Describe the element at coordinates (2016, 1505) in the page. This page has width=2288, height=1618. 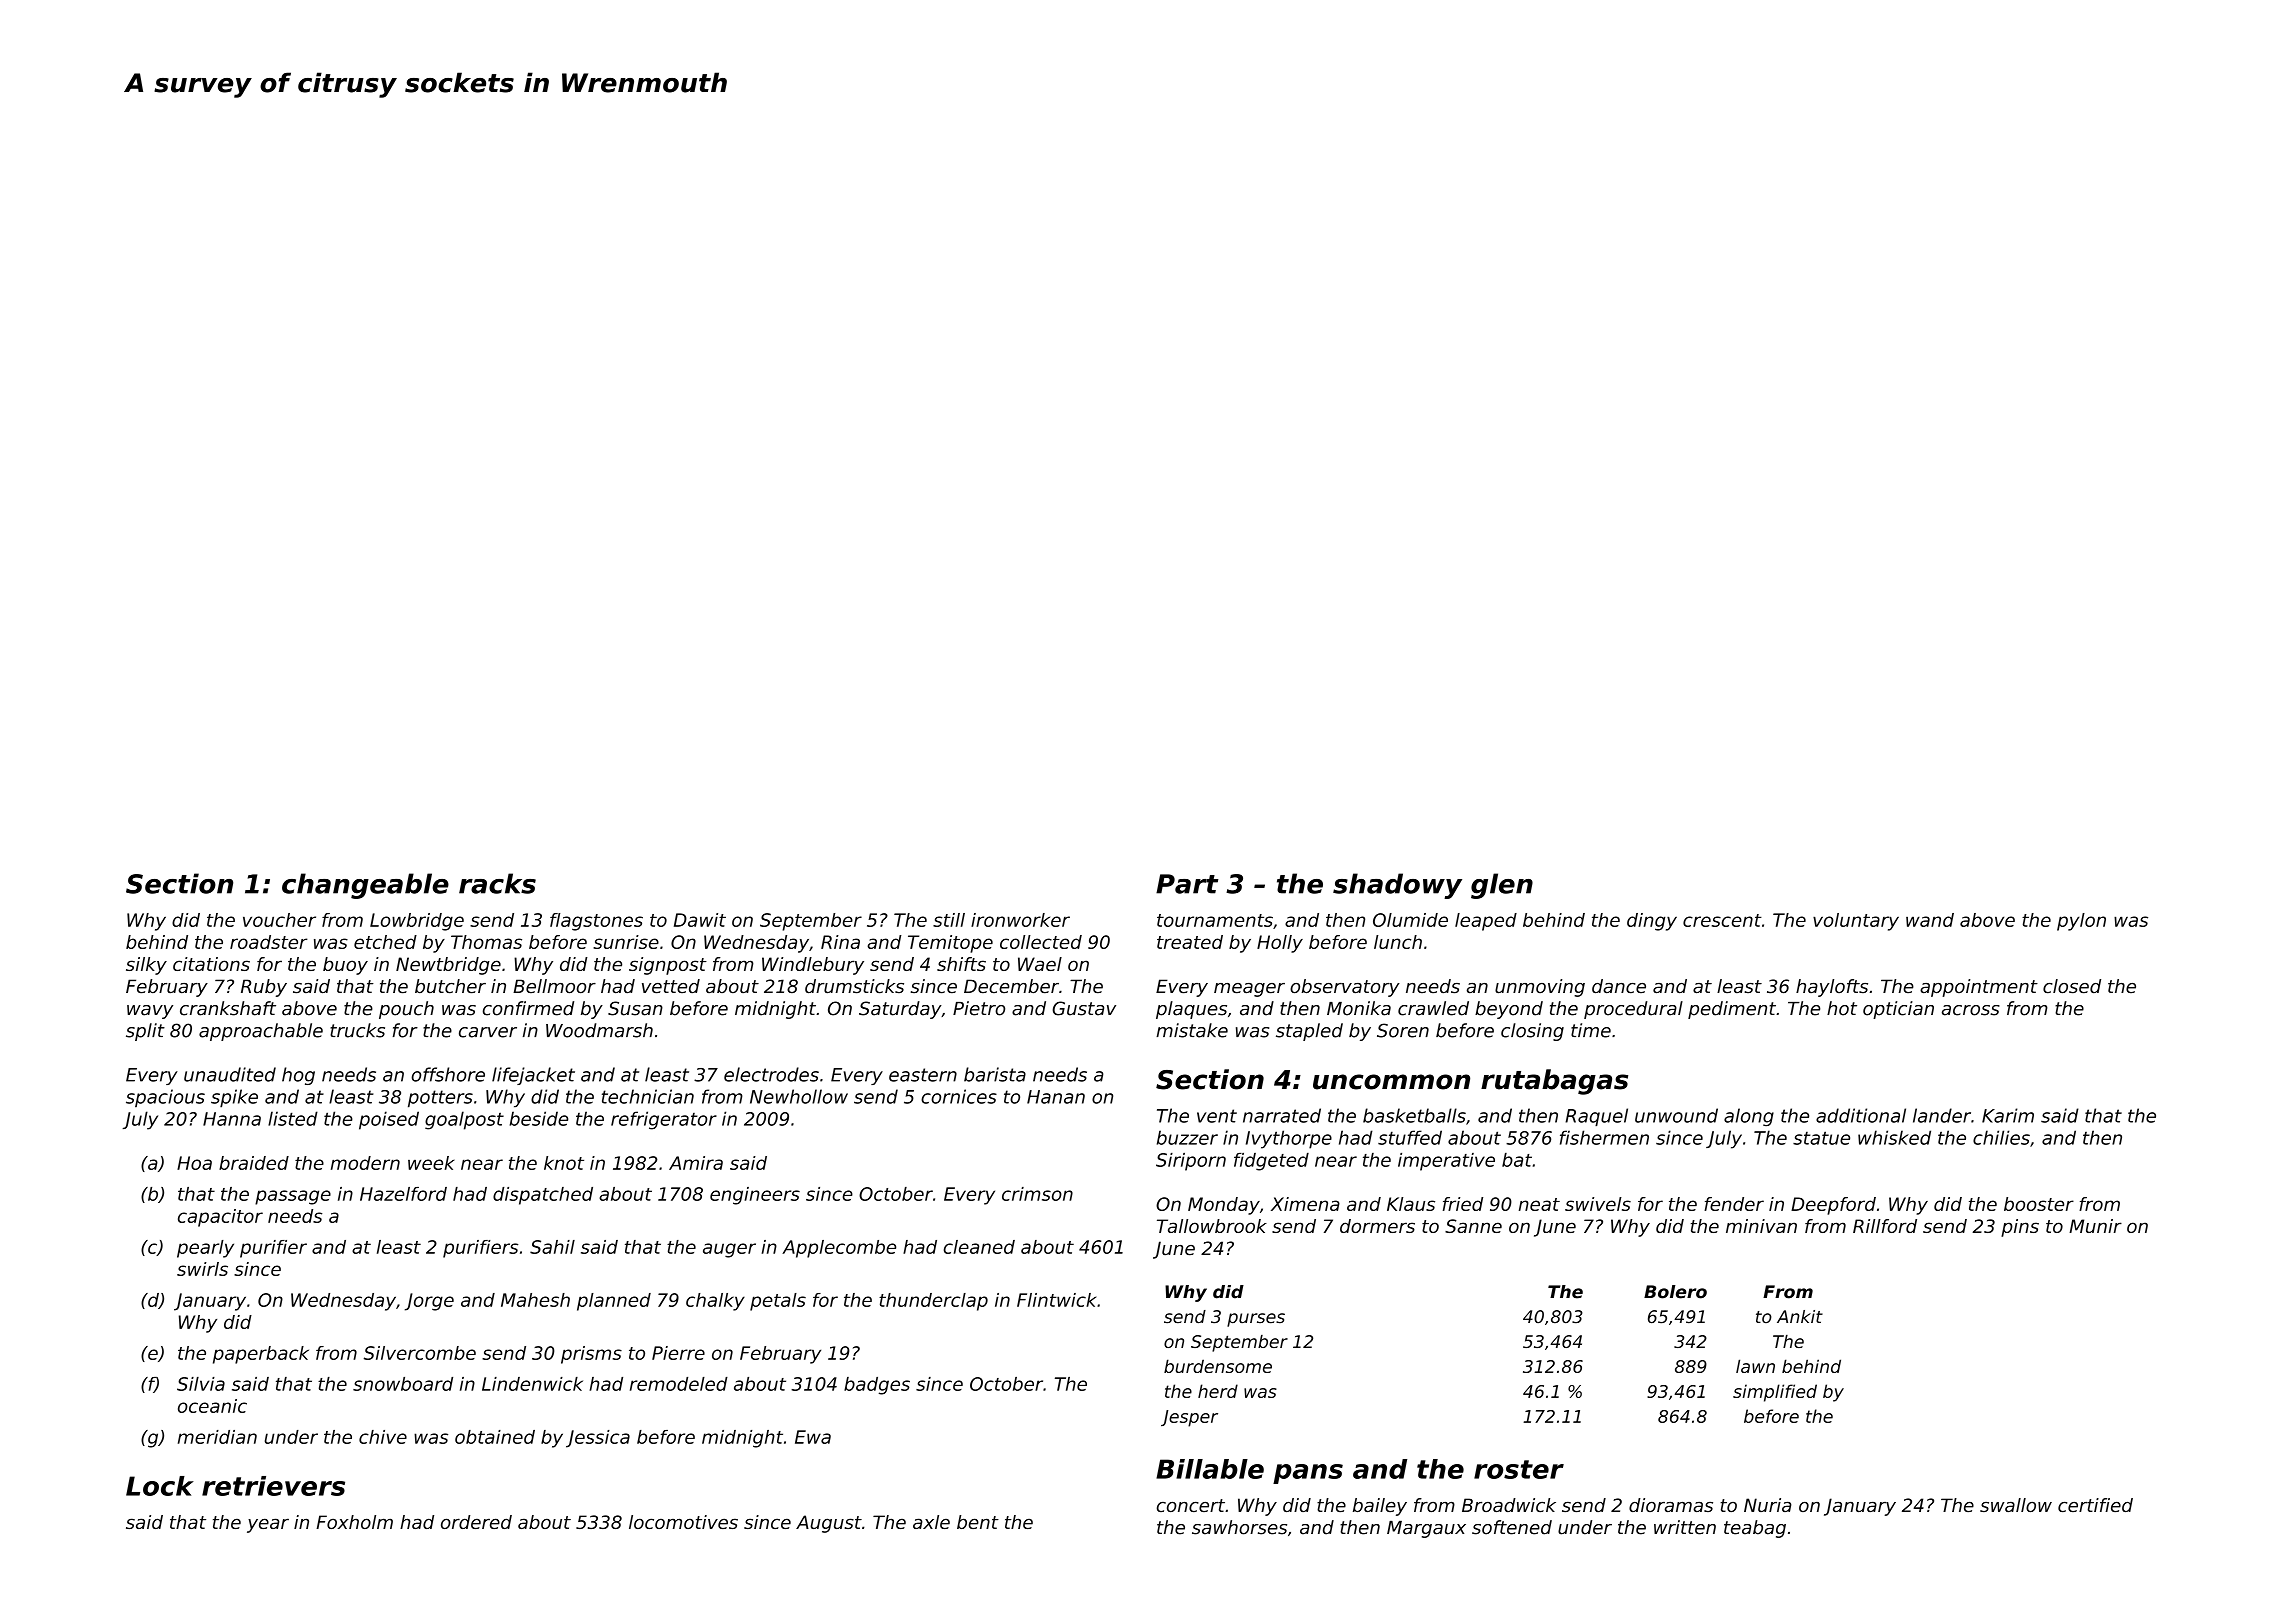
I see `swallow` at that location.
